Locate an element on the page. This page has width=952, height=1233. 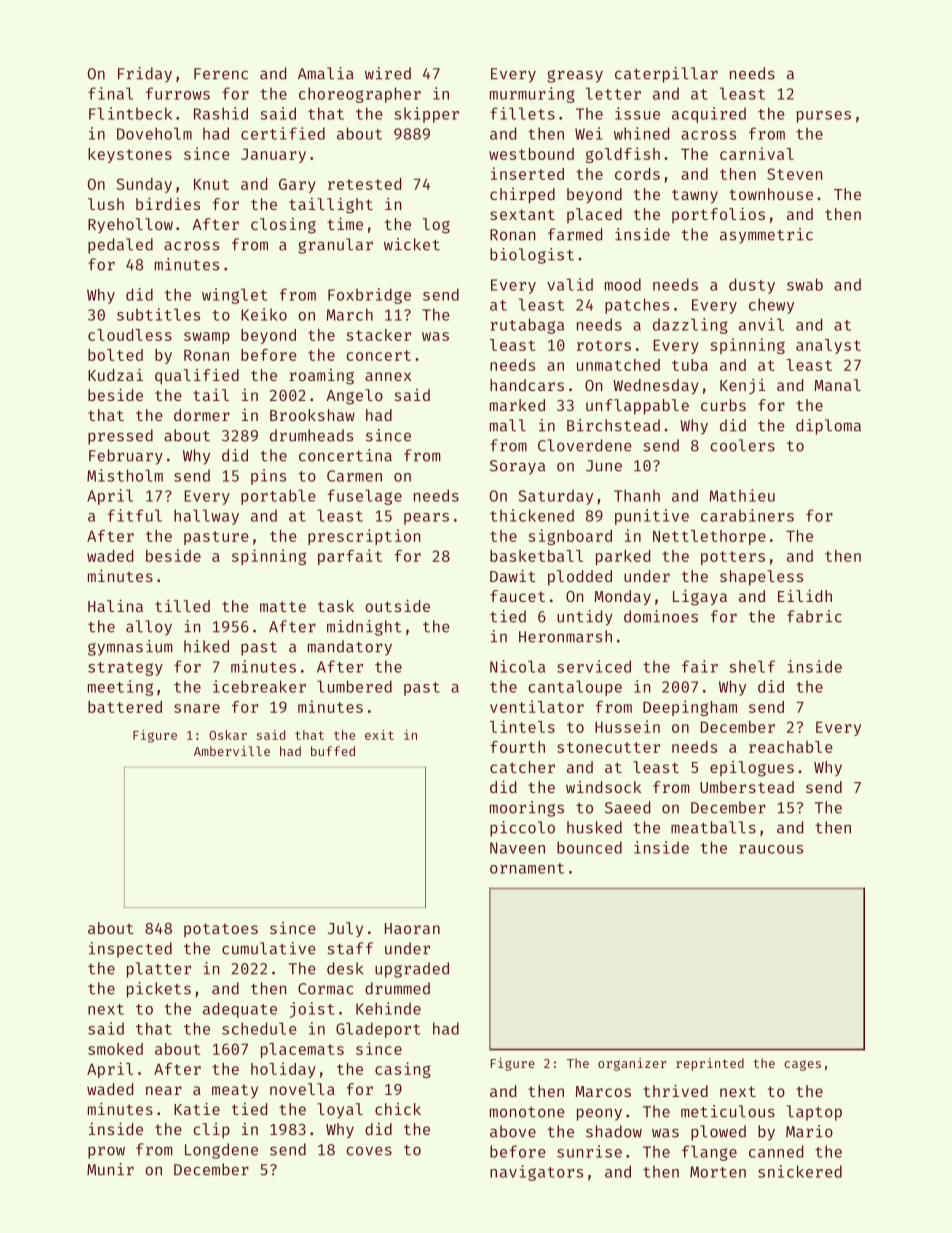
lumbered is located at coordinates (354, 686).
